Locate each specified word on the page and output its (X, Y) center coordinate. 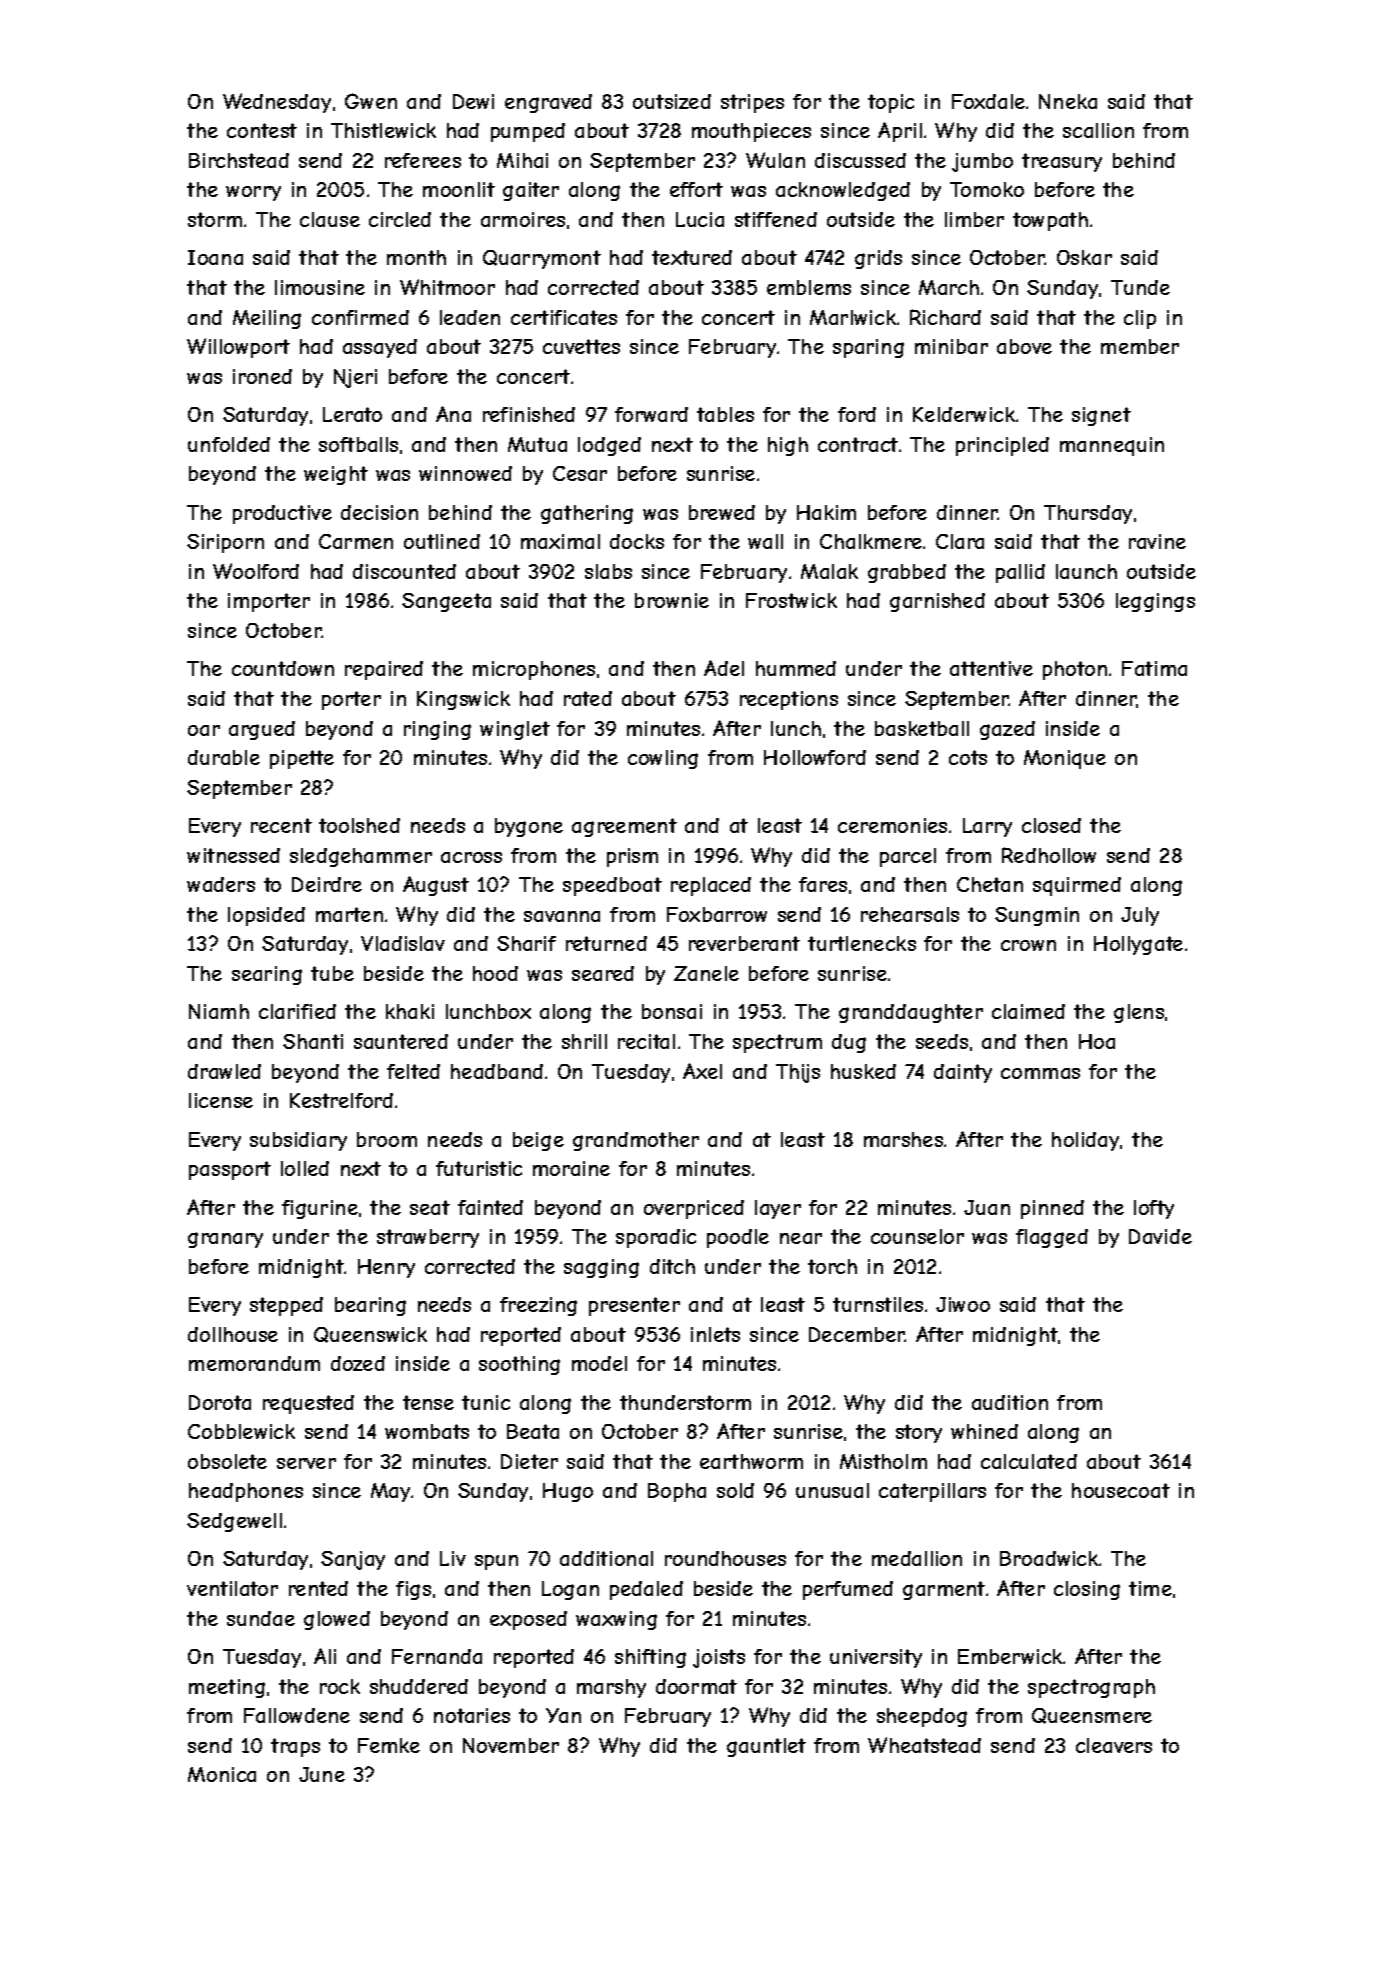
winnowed (465, 473)
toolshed (359, 825)
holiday (1085, 1141)
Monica (222, 1774)
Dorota (220, 1402)
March (949, 287)
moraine (571, 1168)
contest (262, 130)
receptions (789, 700)
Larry (987, 827)
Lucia (700, 219)
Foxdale (988, 101)
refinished (529, 414)
